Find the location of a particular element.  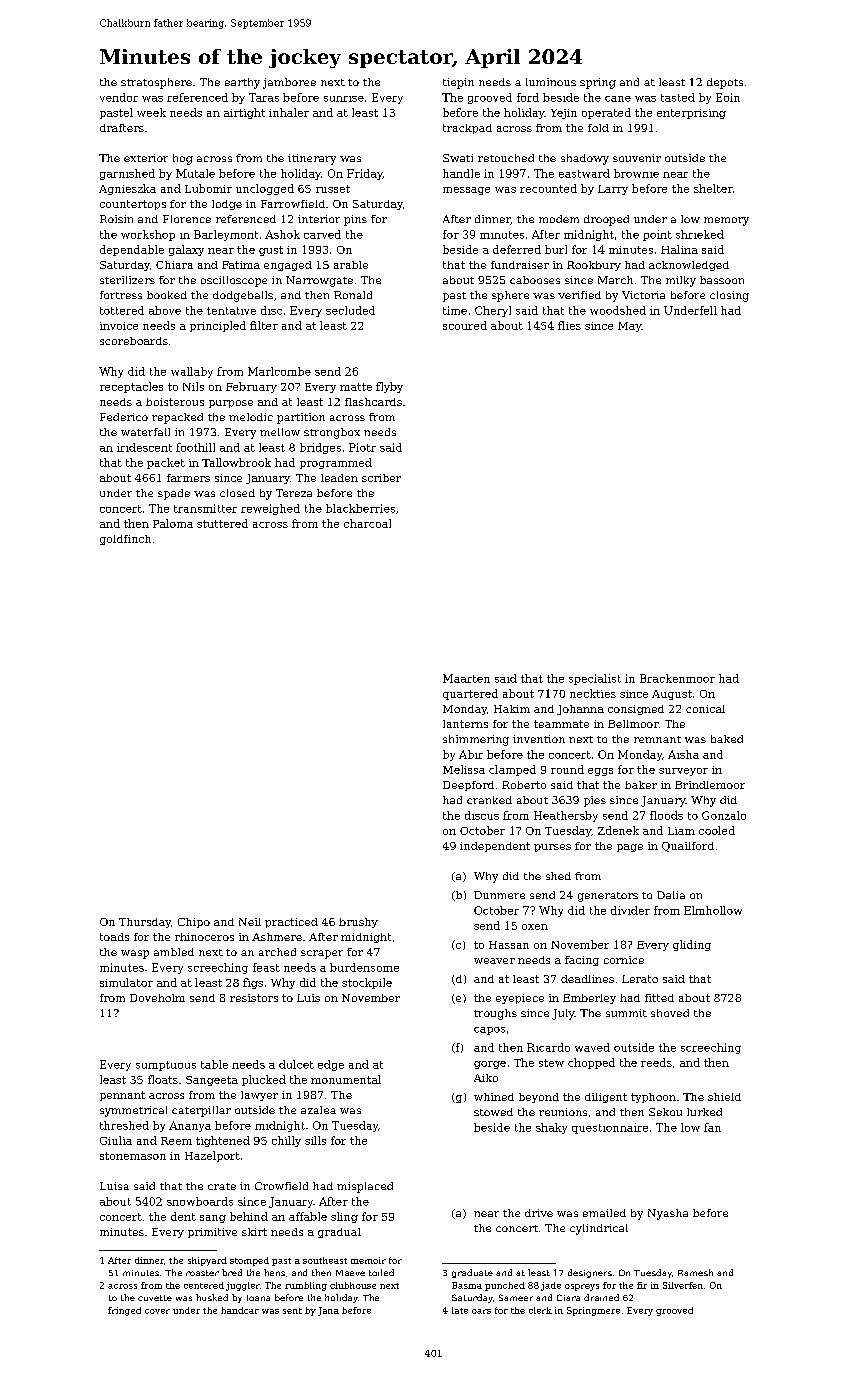

Florence is located at coordinates (187, 219).
